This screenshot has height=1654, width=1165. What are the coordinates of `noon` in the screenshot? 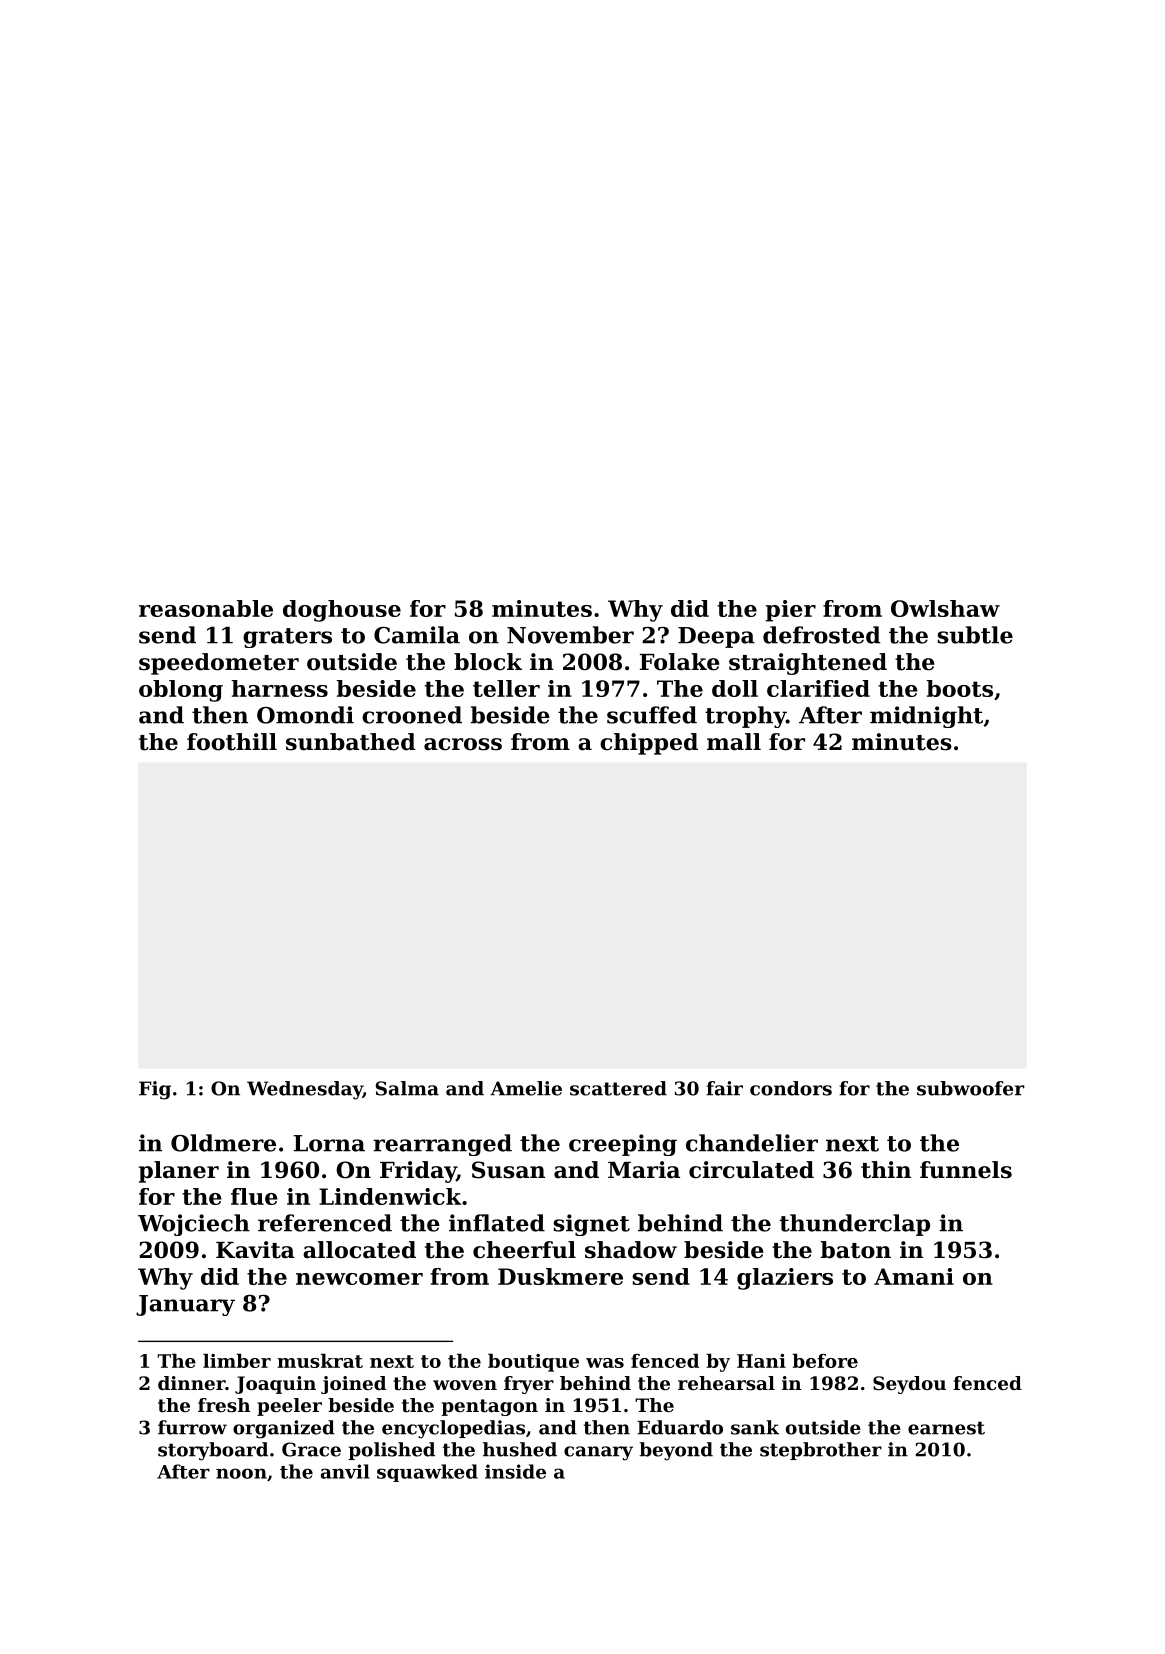 It's located at (241, 1473).
